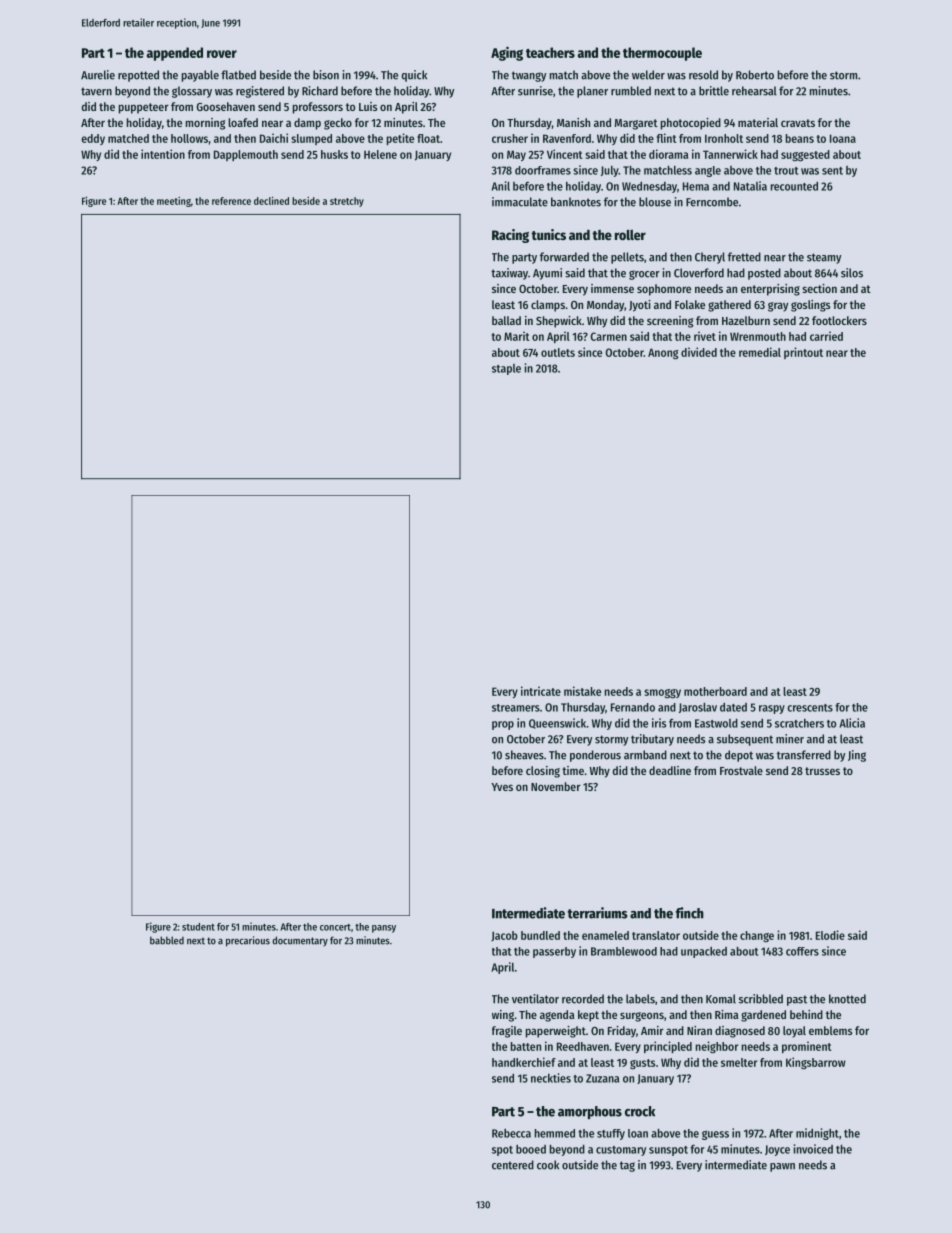  I want to click on Aging, so click(507, 53).
